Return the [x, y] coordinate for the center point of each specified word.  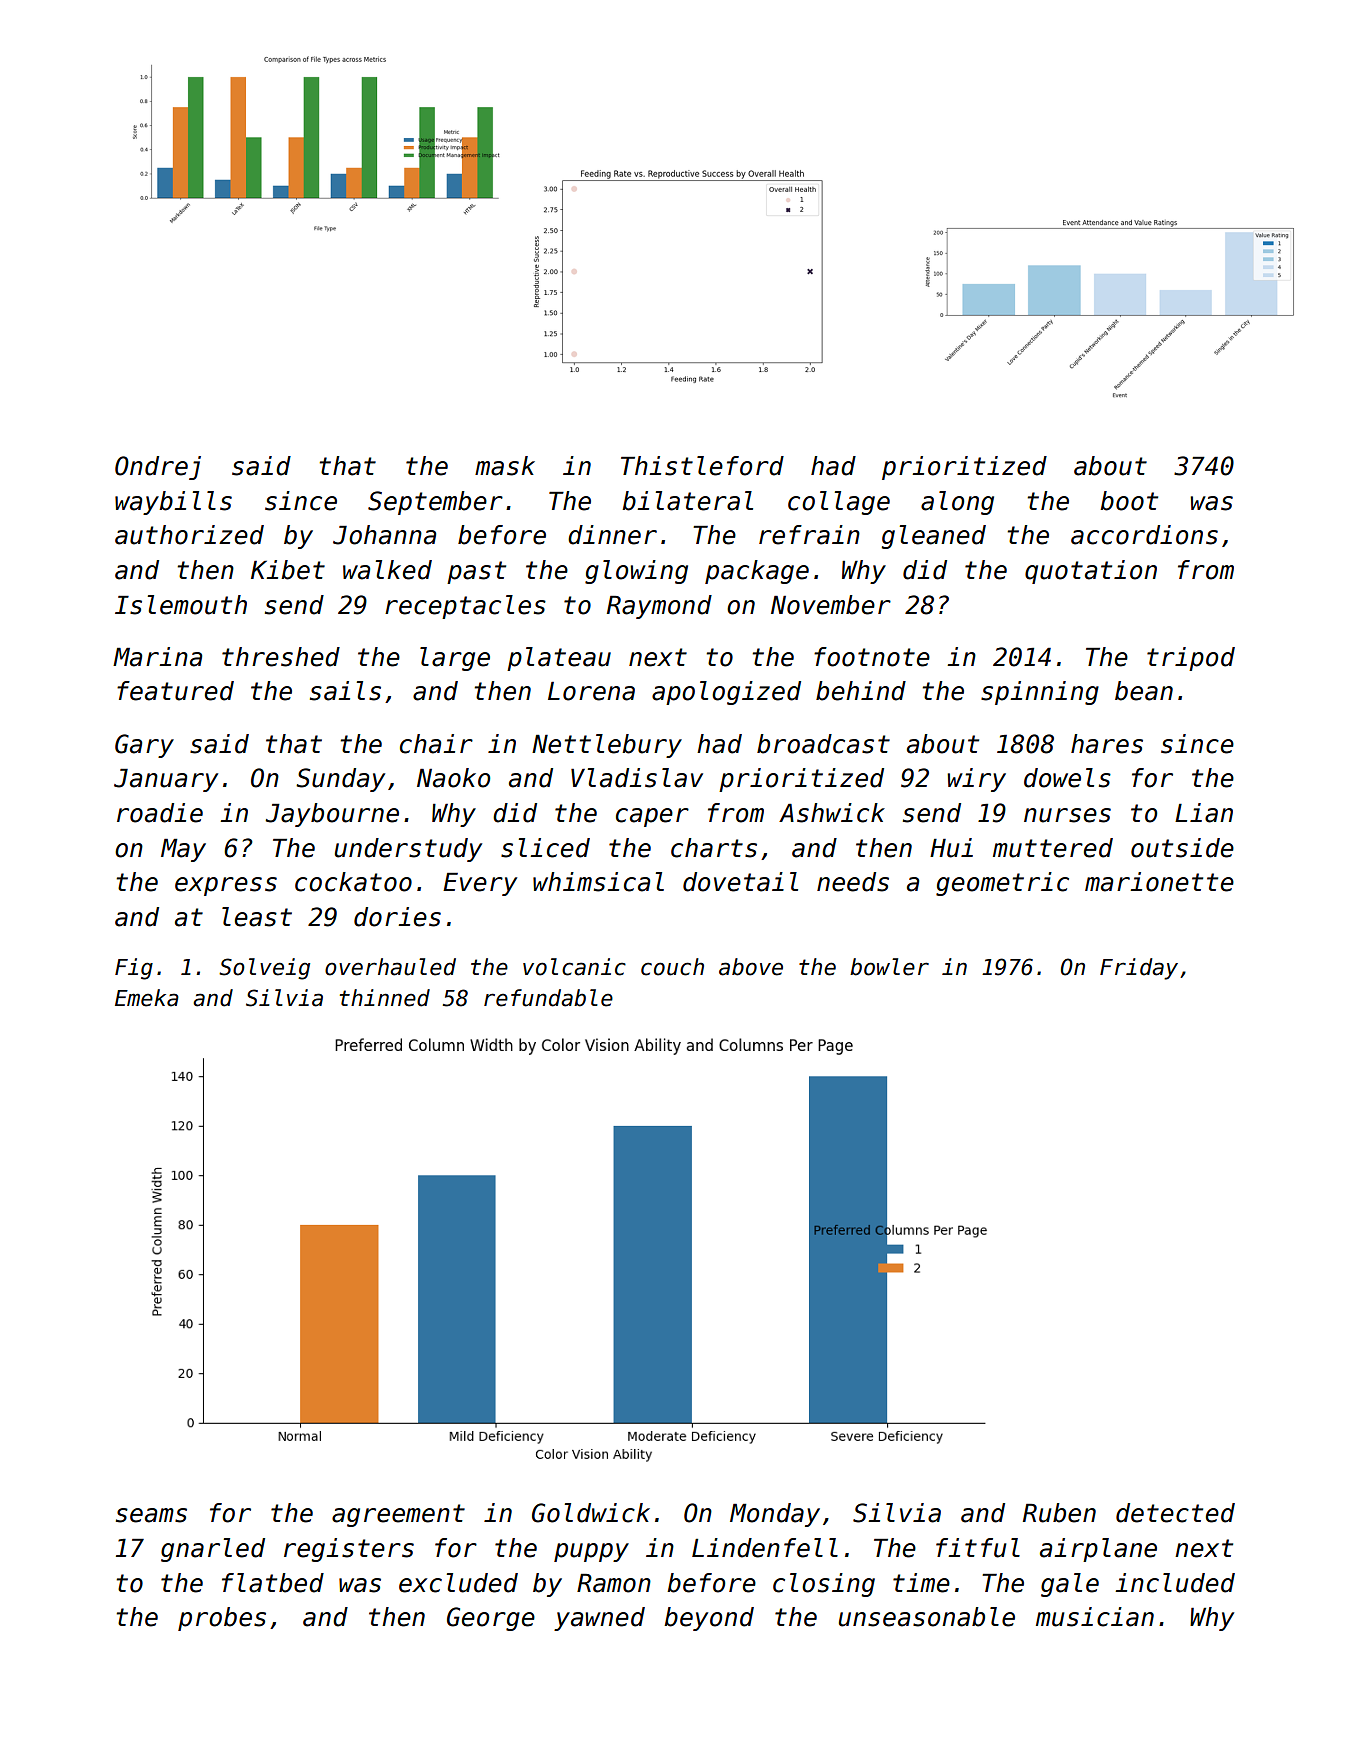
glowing [636, 572]
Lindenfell [765, 1548]
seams [151, 1515]
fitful [978, 1548]
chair [436, 744]
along [957, 503]
